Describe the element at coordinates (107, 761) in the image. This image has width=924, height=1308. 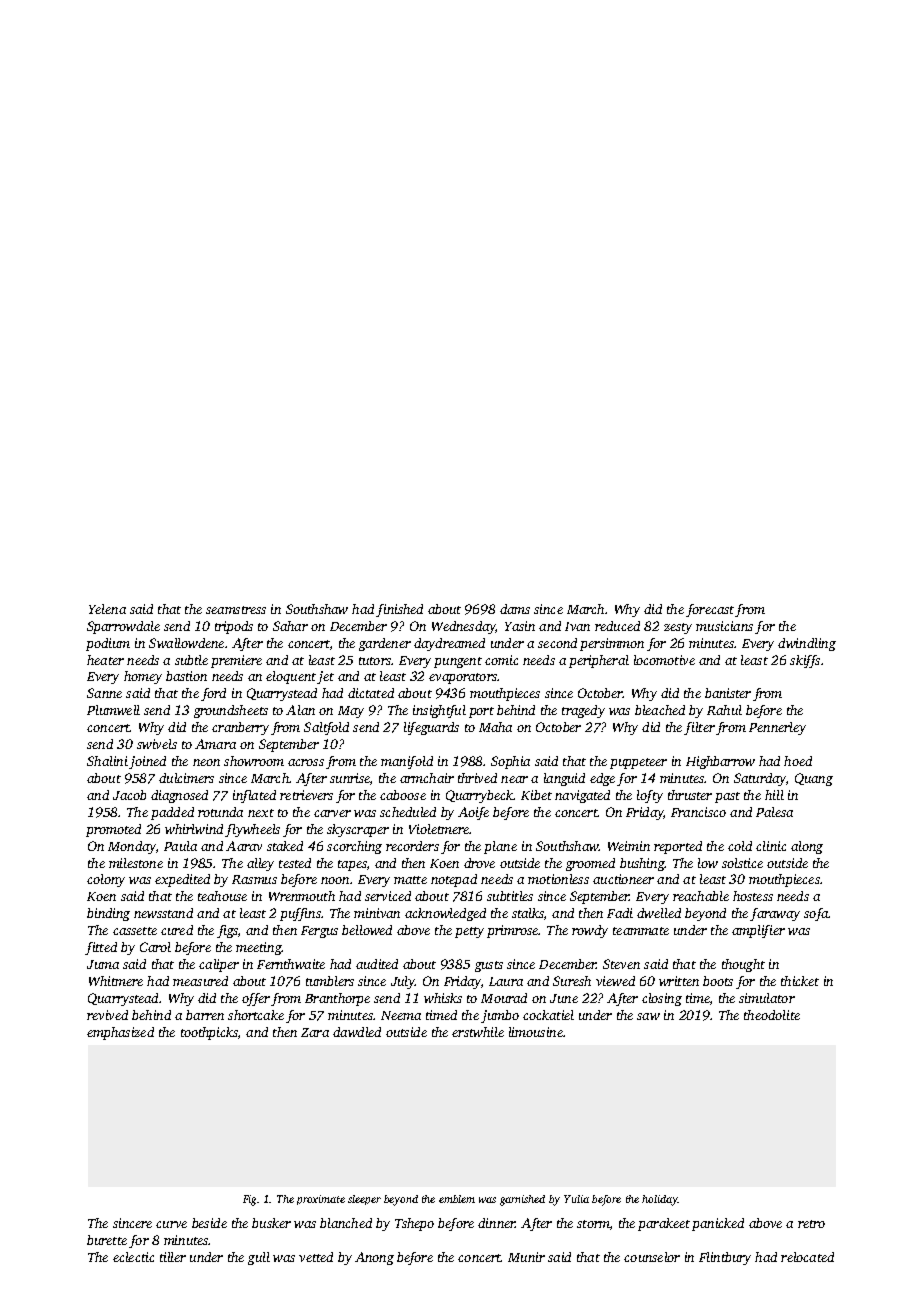
I see `Shalini` at that location.
